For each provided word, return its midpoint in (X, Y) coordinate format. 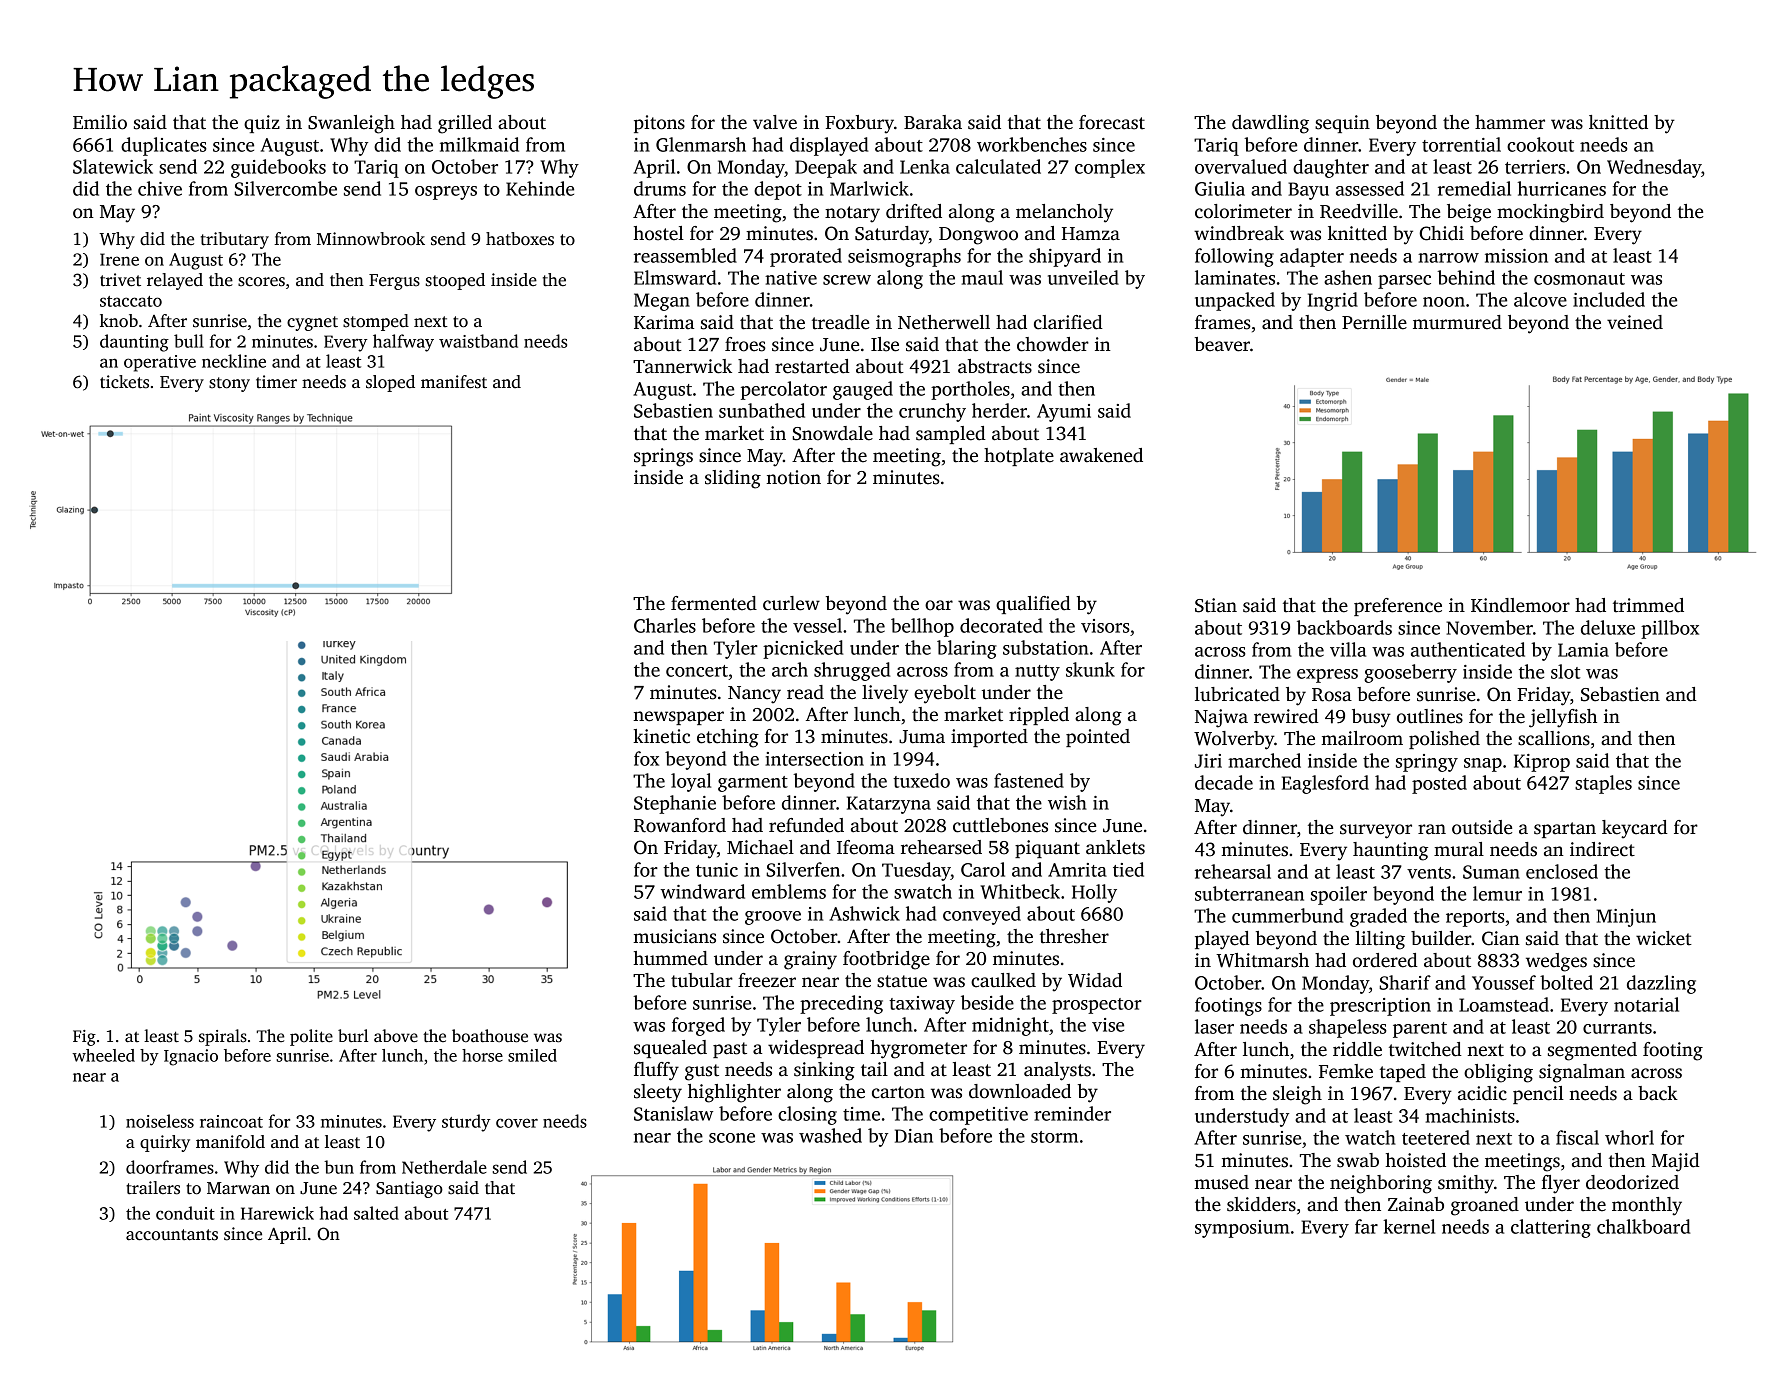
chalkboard (1643, 1226)
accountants (172, 1235)
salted (376, 1213)
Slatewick (113, 166)
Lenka (925, 166)
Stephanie (675, 804)
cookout (1540, 144)
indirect (1602, 849)
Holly (1094, 893)
